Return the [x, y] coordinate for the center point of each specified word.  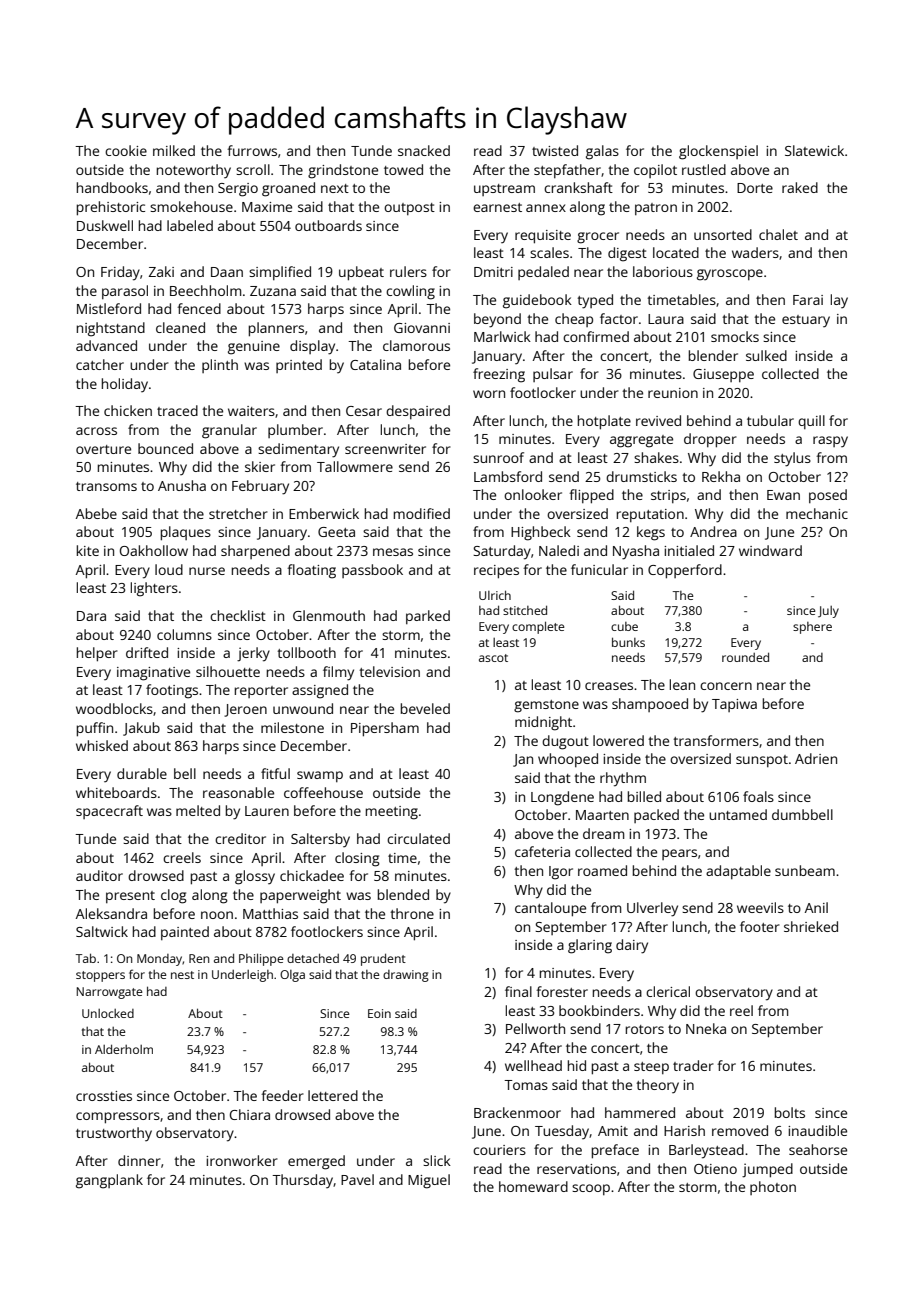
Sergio [238, 190]
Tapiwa [734, 705]
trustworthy [114, 1134]
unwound [303, 708]
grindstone [343, 171]
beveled [425, 708]
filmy [338, 673]
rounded [745, 657]
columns [184, 634]
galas [602, 152]
